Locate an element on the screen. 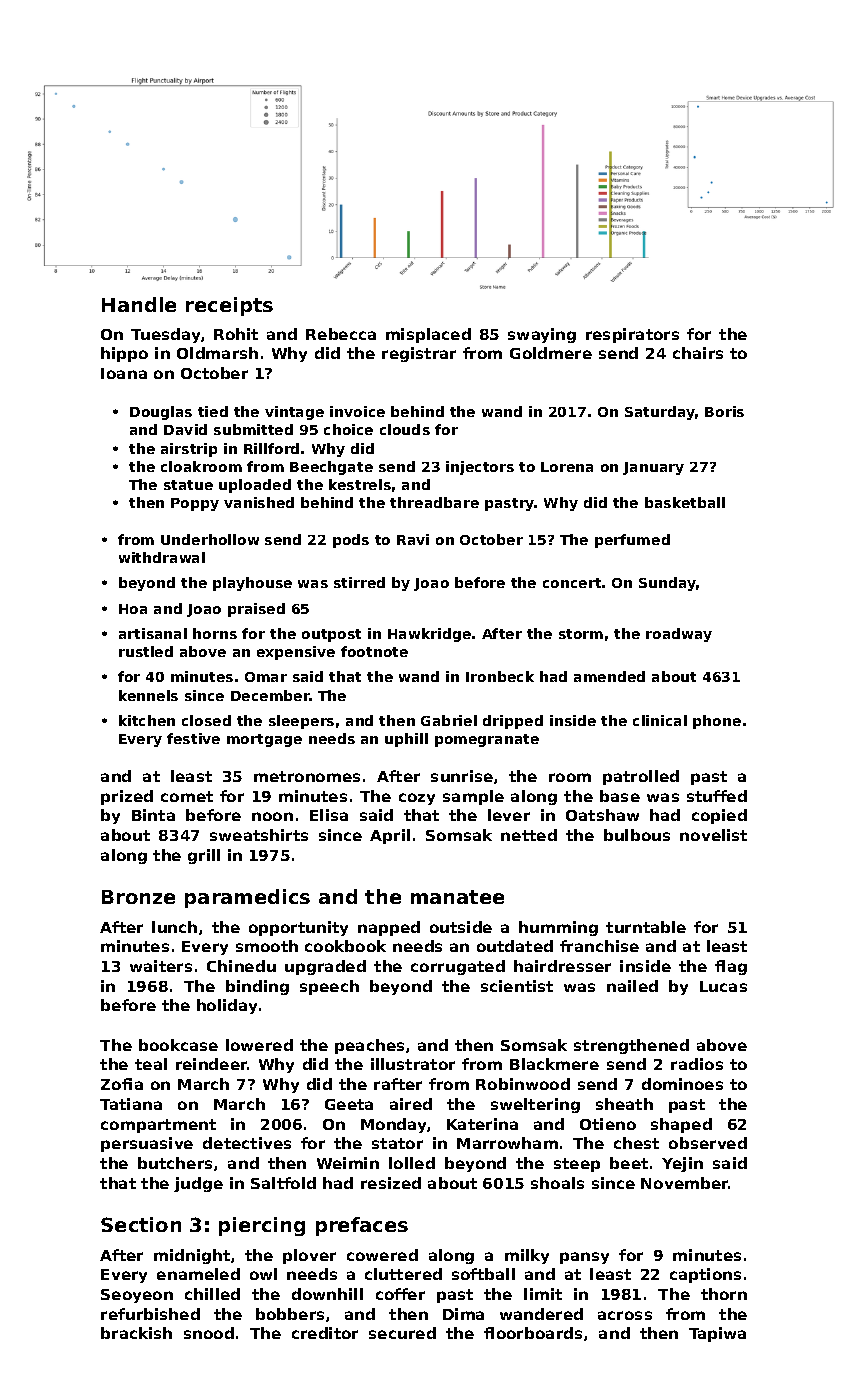  artisanal is located at coordinates (153, 633).
